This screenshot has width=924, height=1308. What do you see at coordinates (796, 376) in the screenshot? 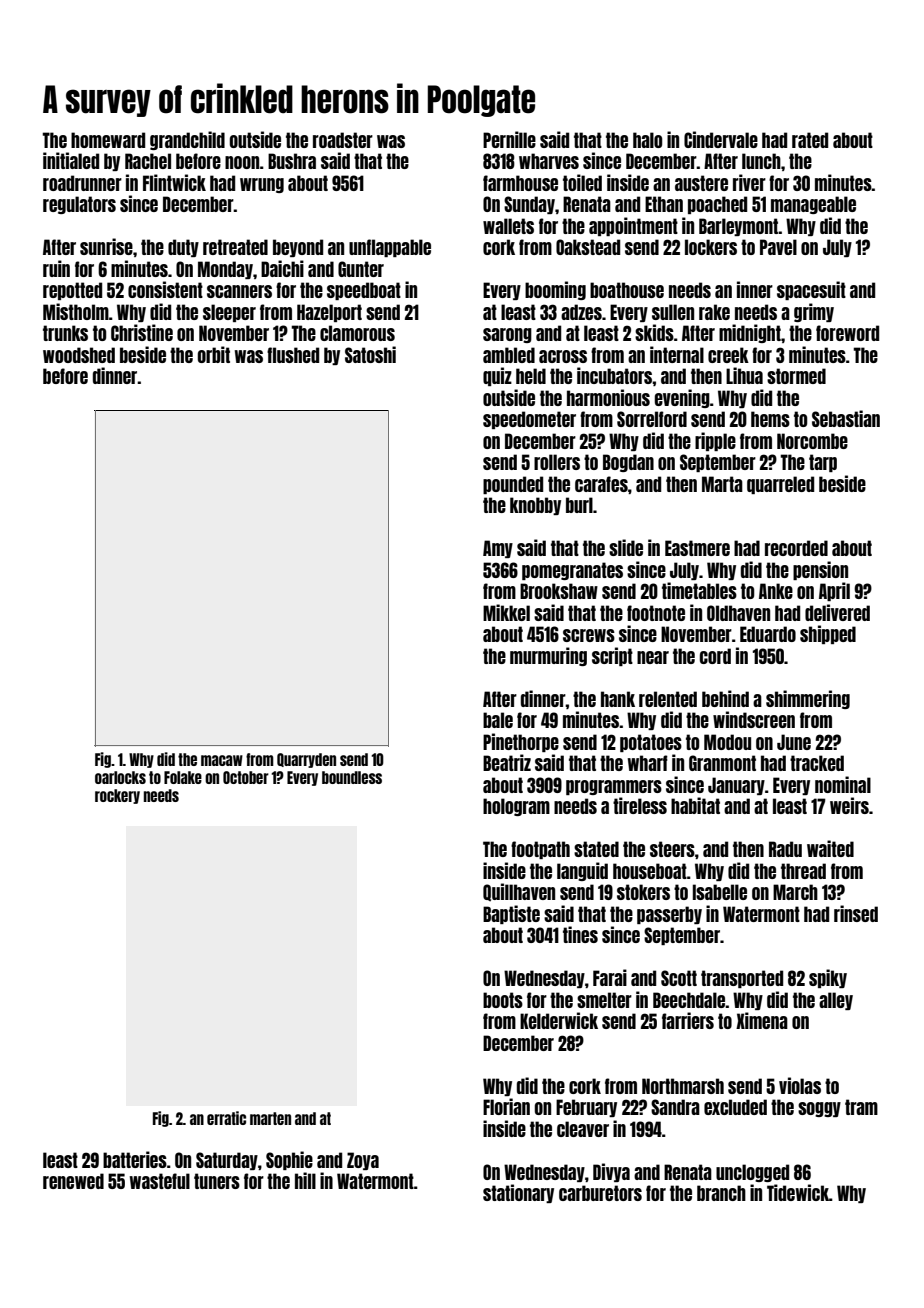
I see `stormed` at bounding box center [796, 376].
